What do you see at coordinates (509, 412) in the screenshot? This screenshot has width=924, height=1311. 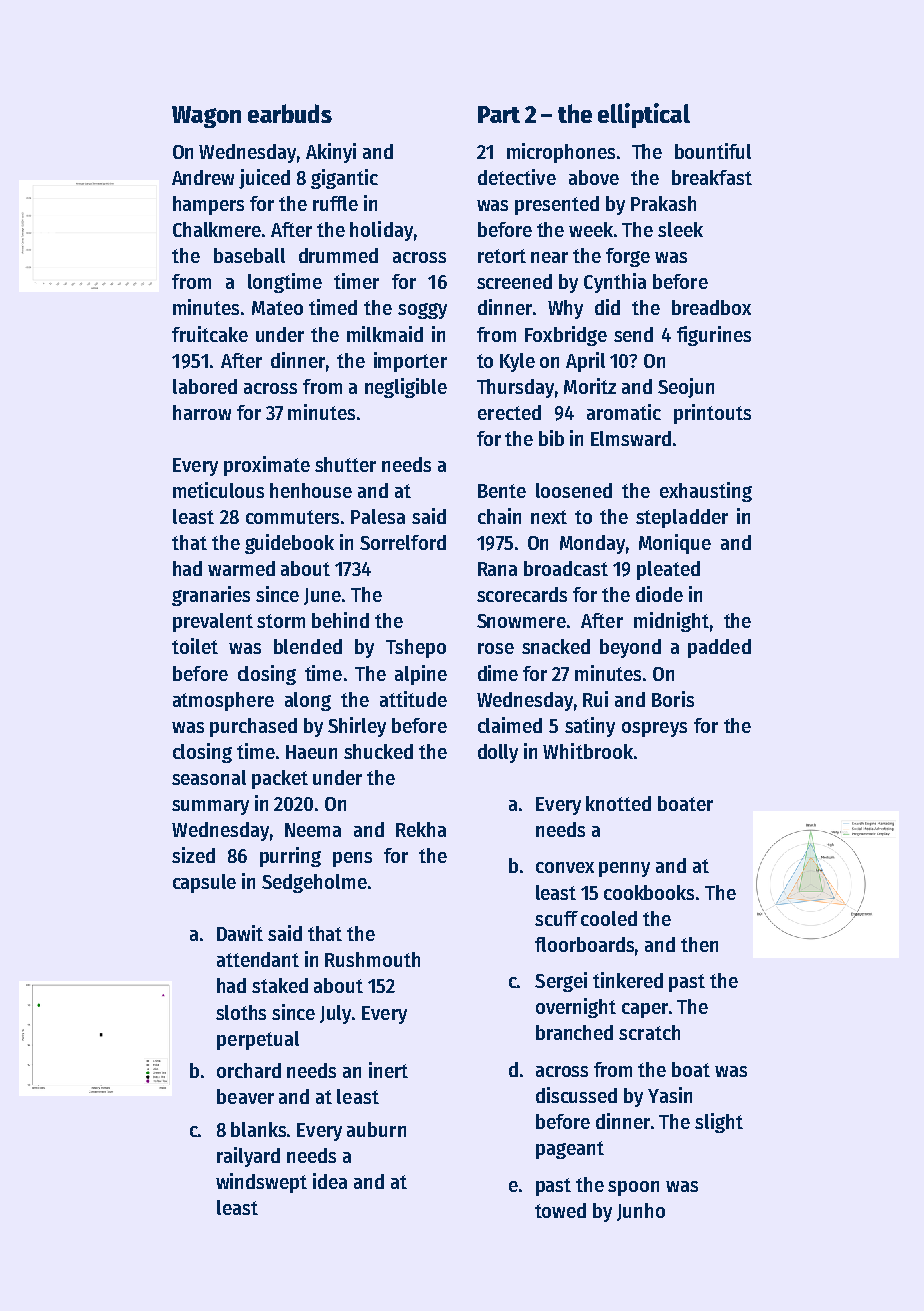 I see `erected` at bounding box center [509, 412].
